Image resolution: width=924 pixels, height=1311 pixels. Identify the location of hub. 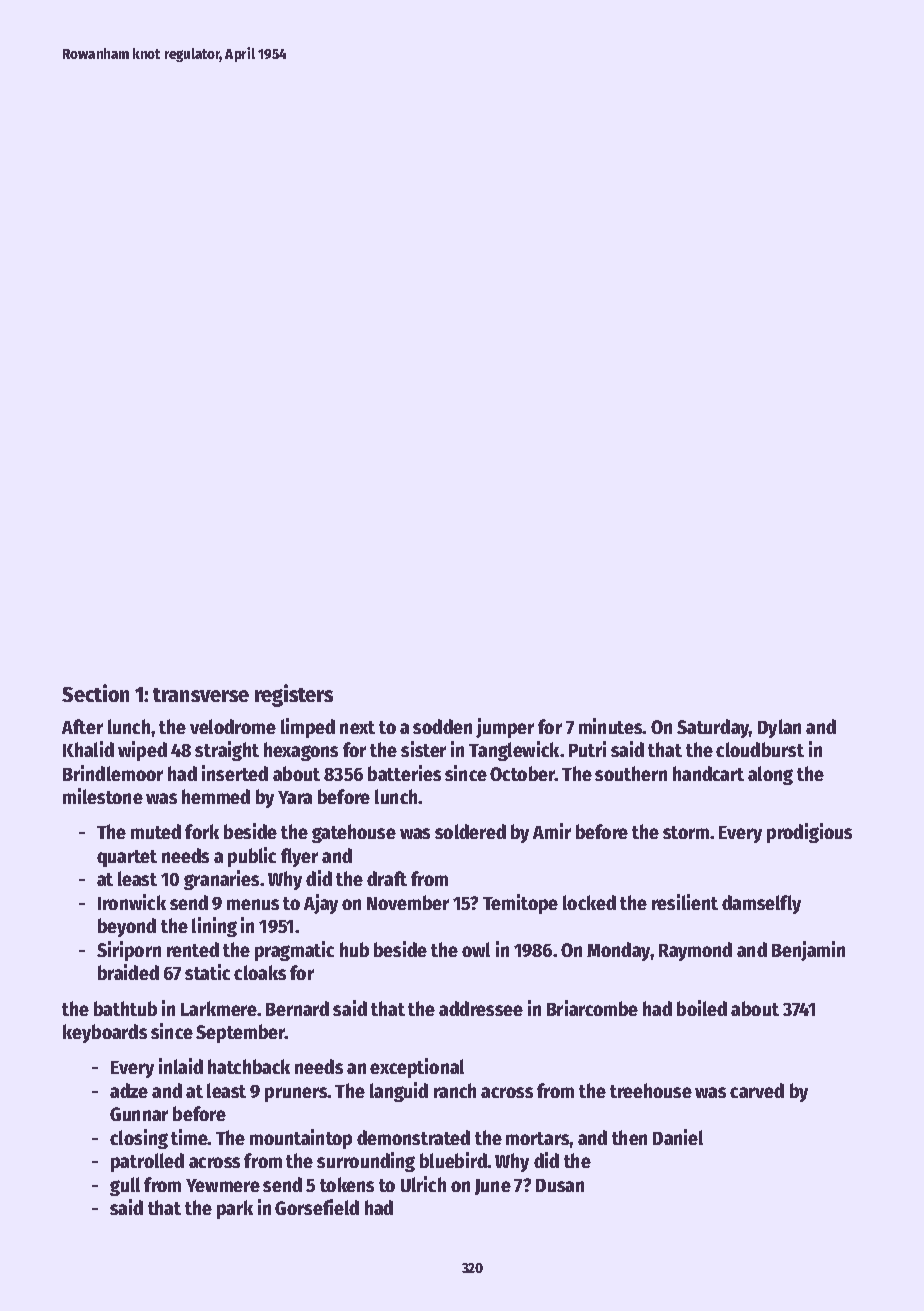
(354, 949).
